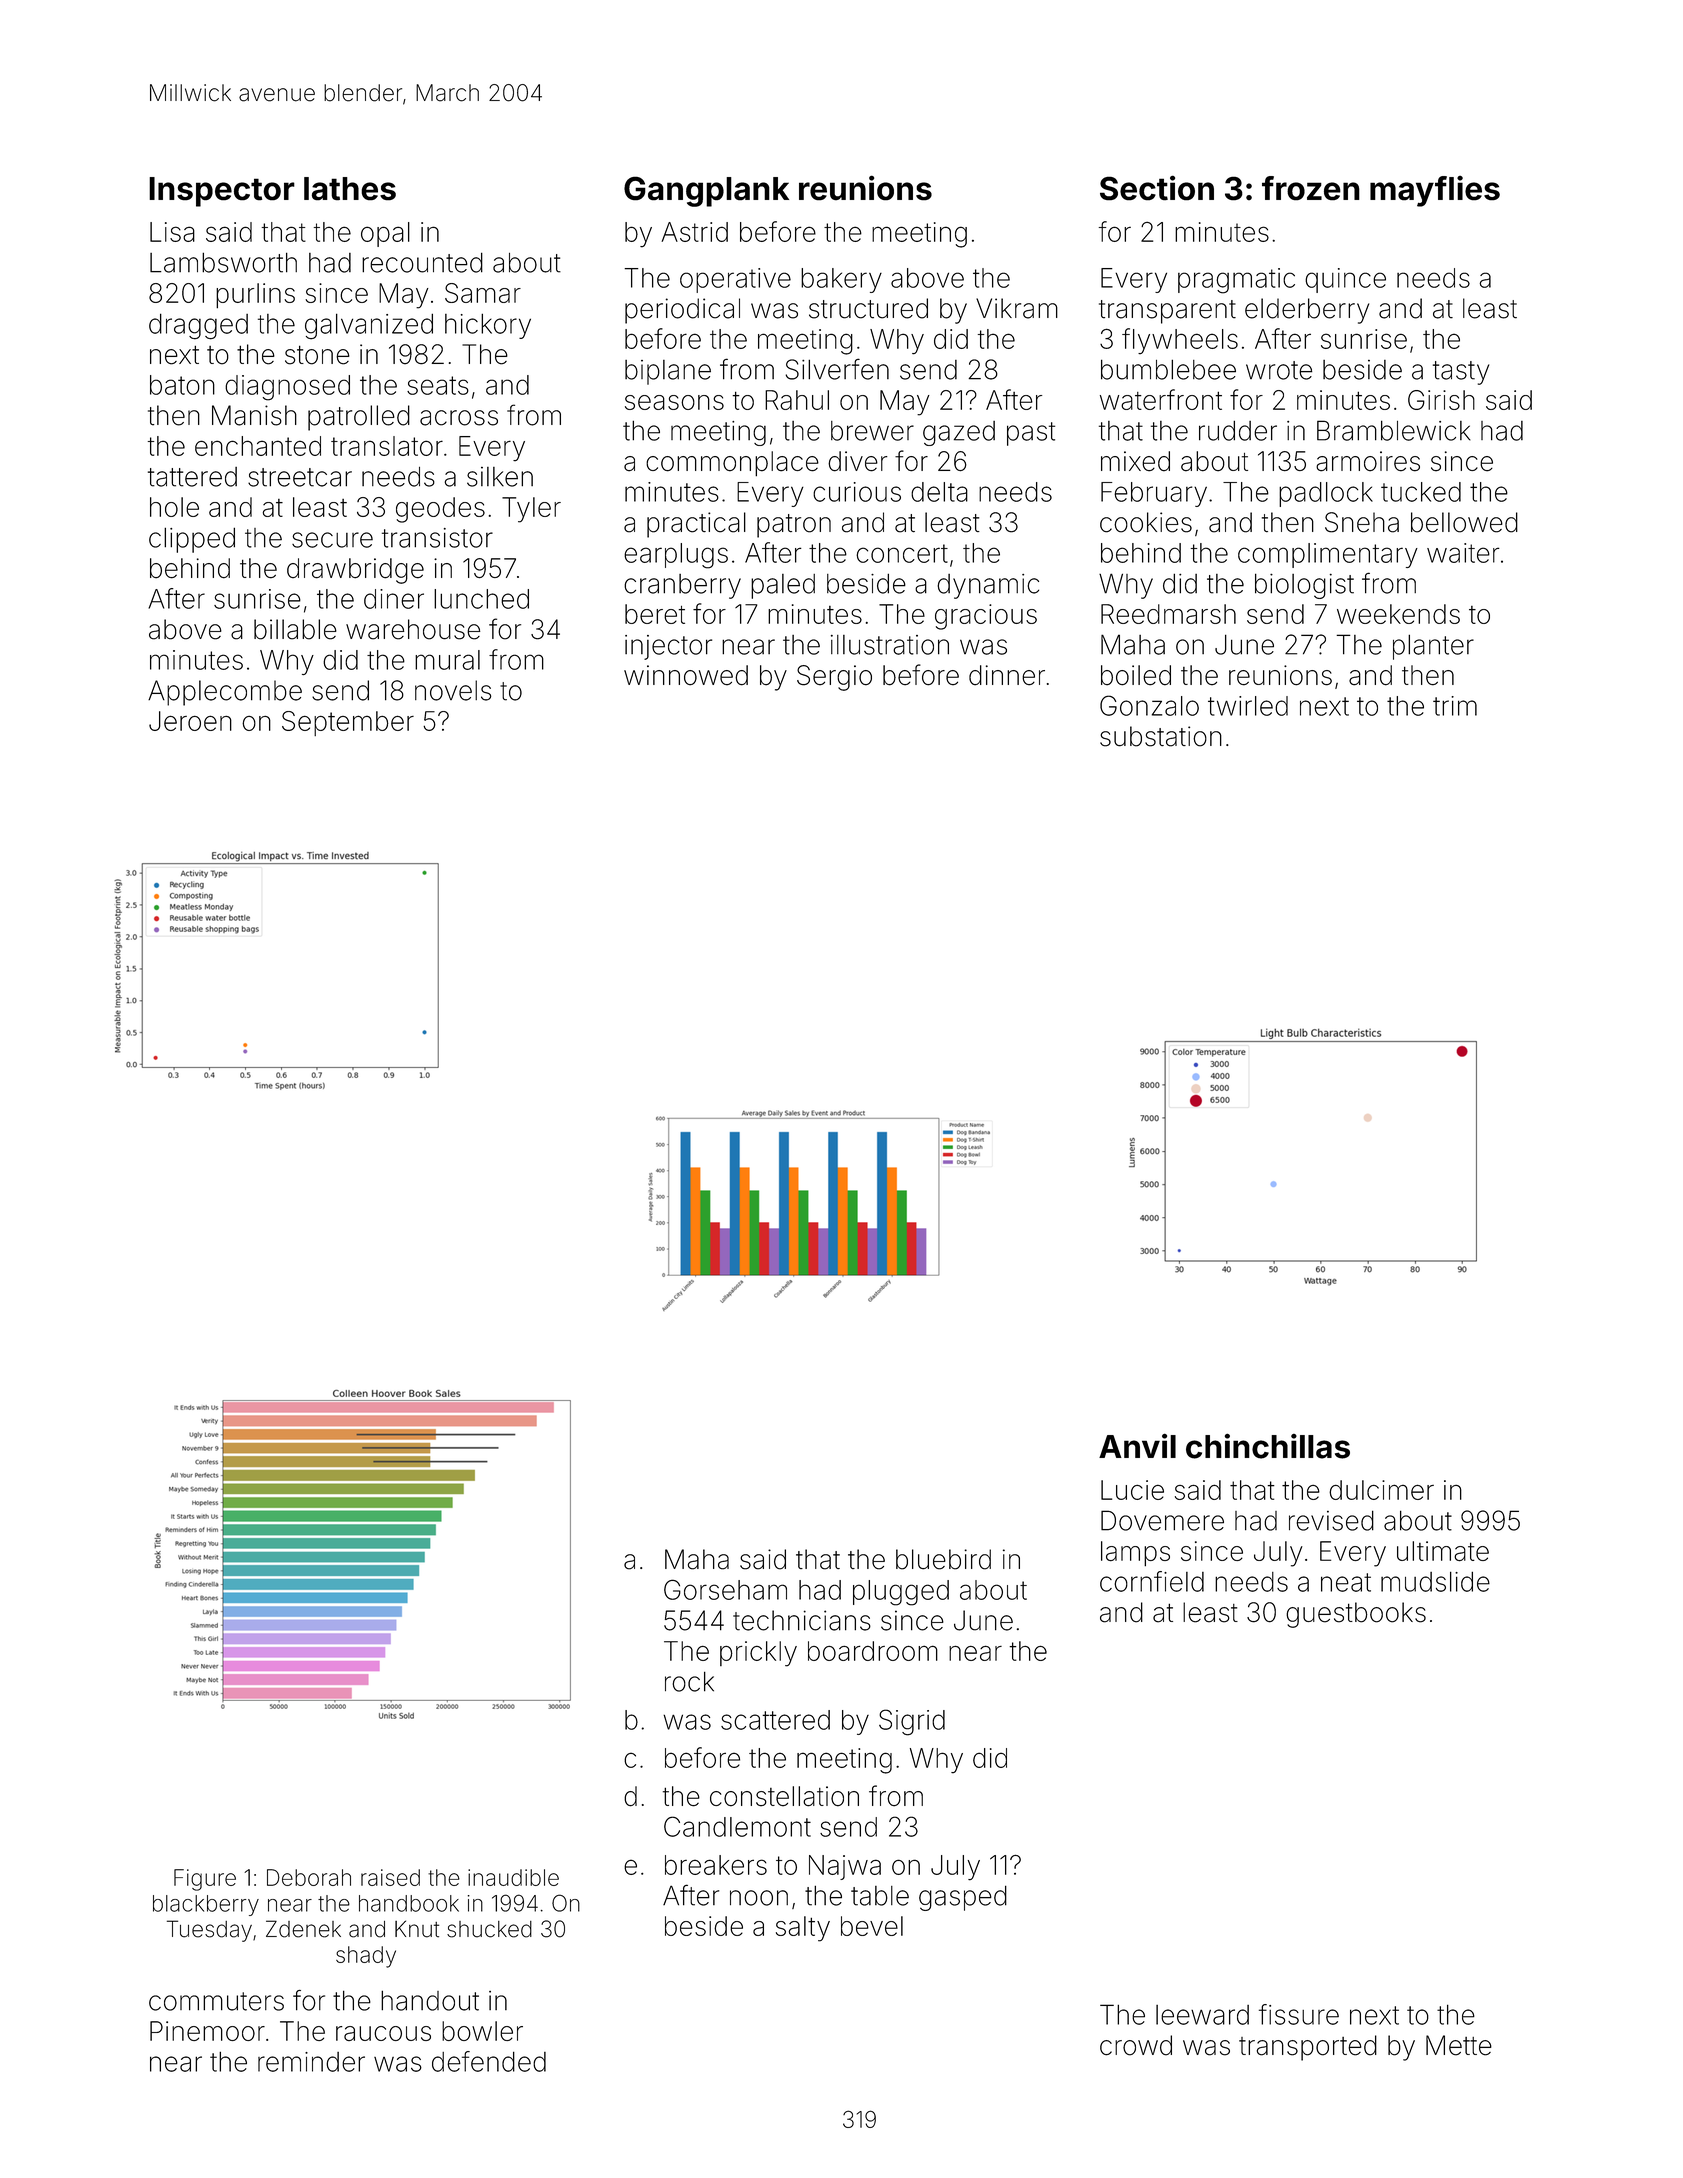  I want to click on chinchillas, so click(1268, 1446).
